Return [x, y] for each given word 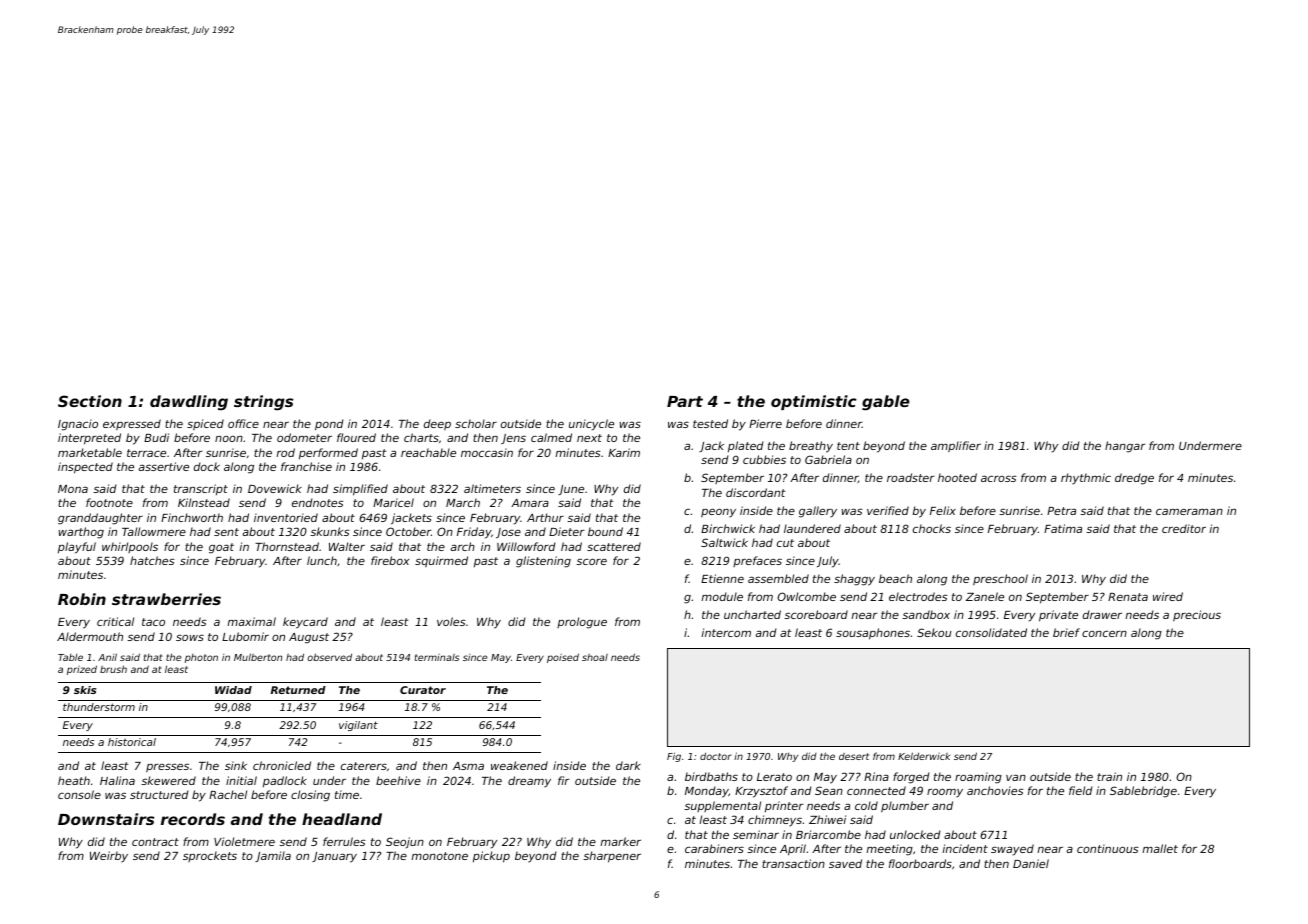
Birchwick [728, 528]
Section [90, 401]
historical [132, 742]
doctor [716, 756]
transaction [793, 863]
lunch [322, 560]
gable [886, 403]
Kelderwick [924, 756]
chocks [932, 528]
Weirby [109, 857]
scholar [476, 423]
